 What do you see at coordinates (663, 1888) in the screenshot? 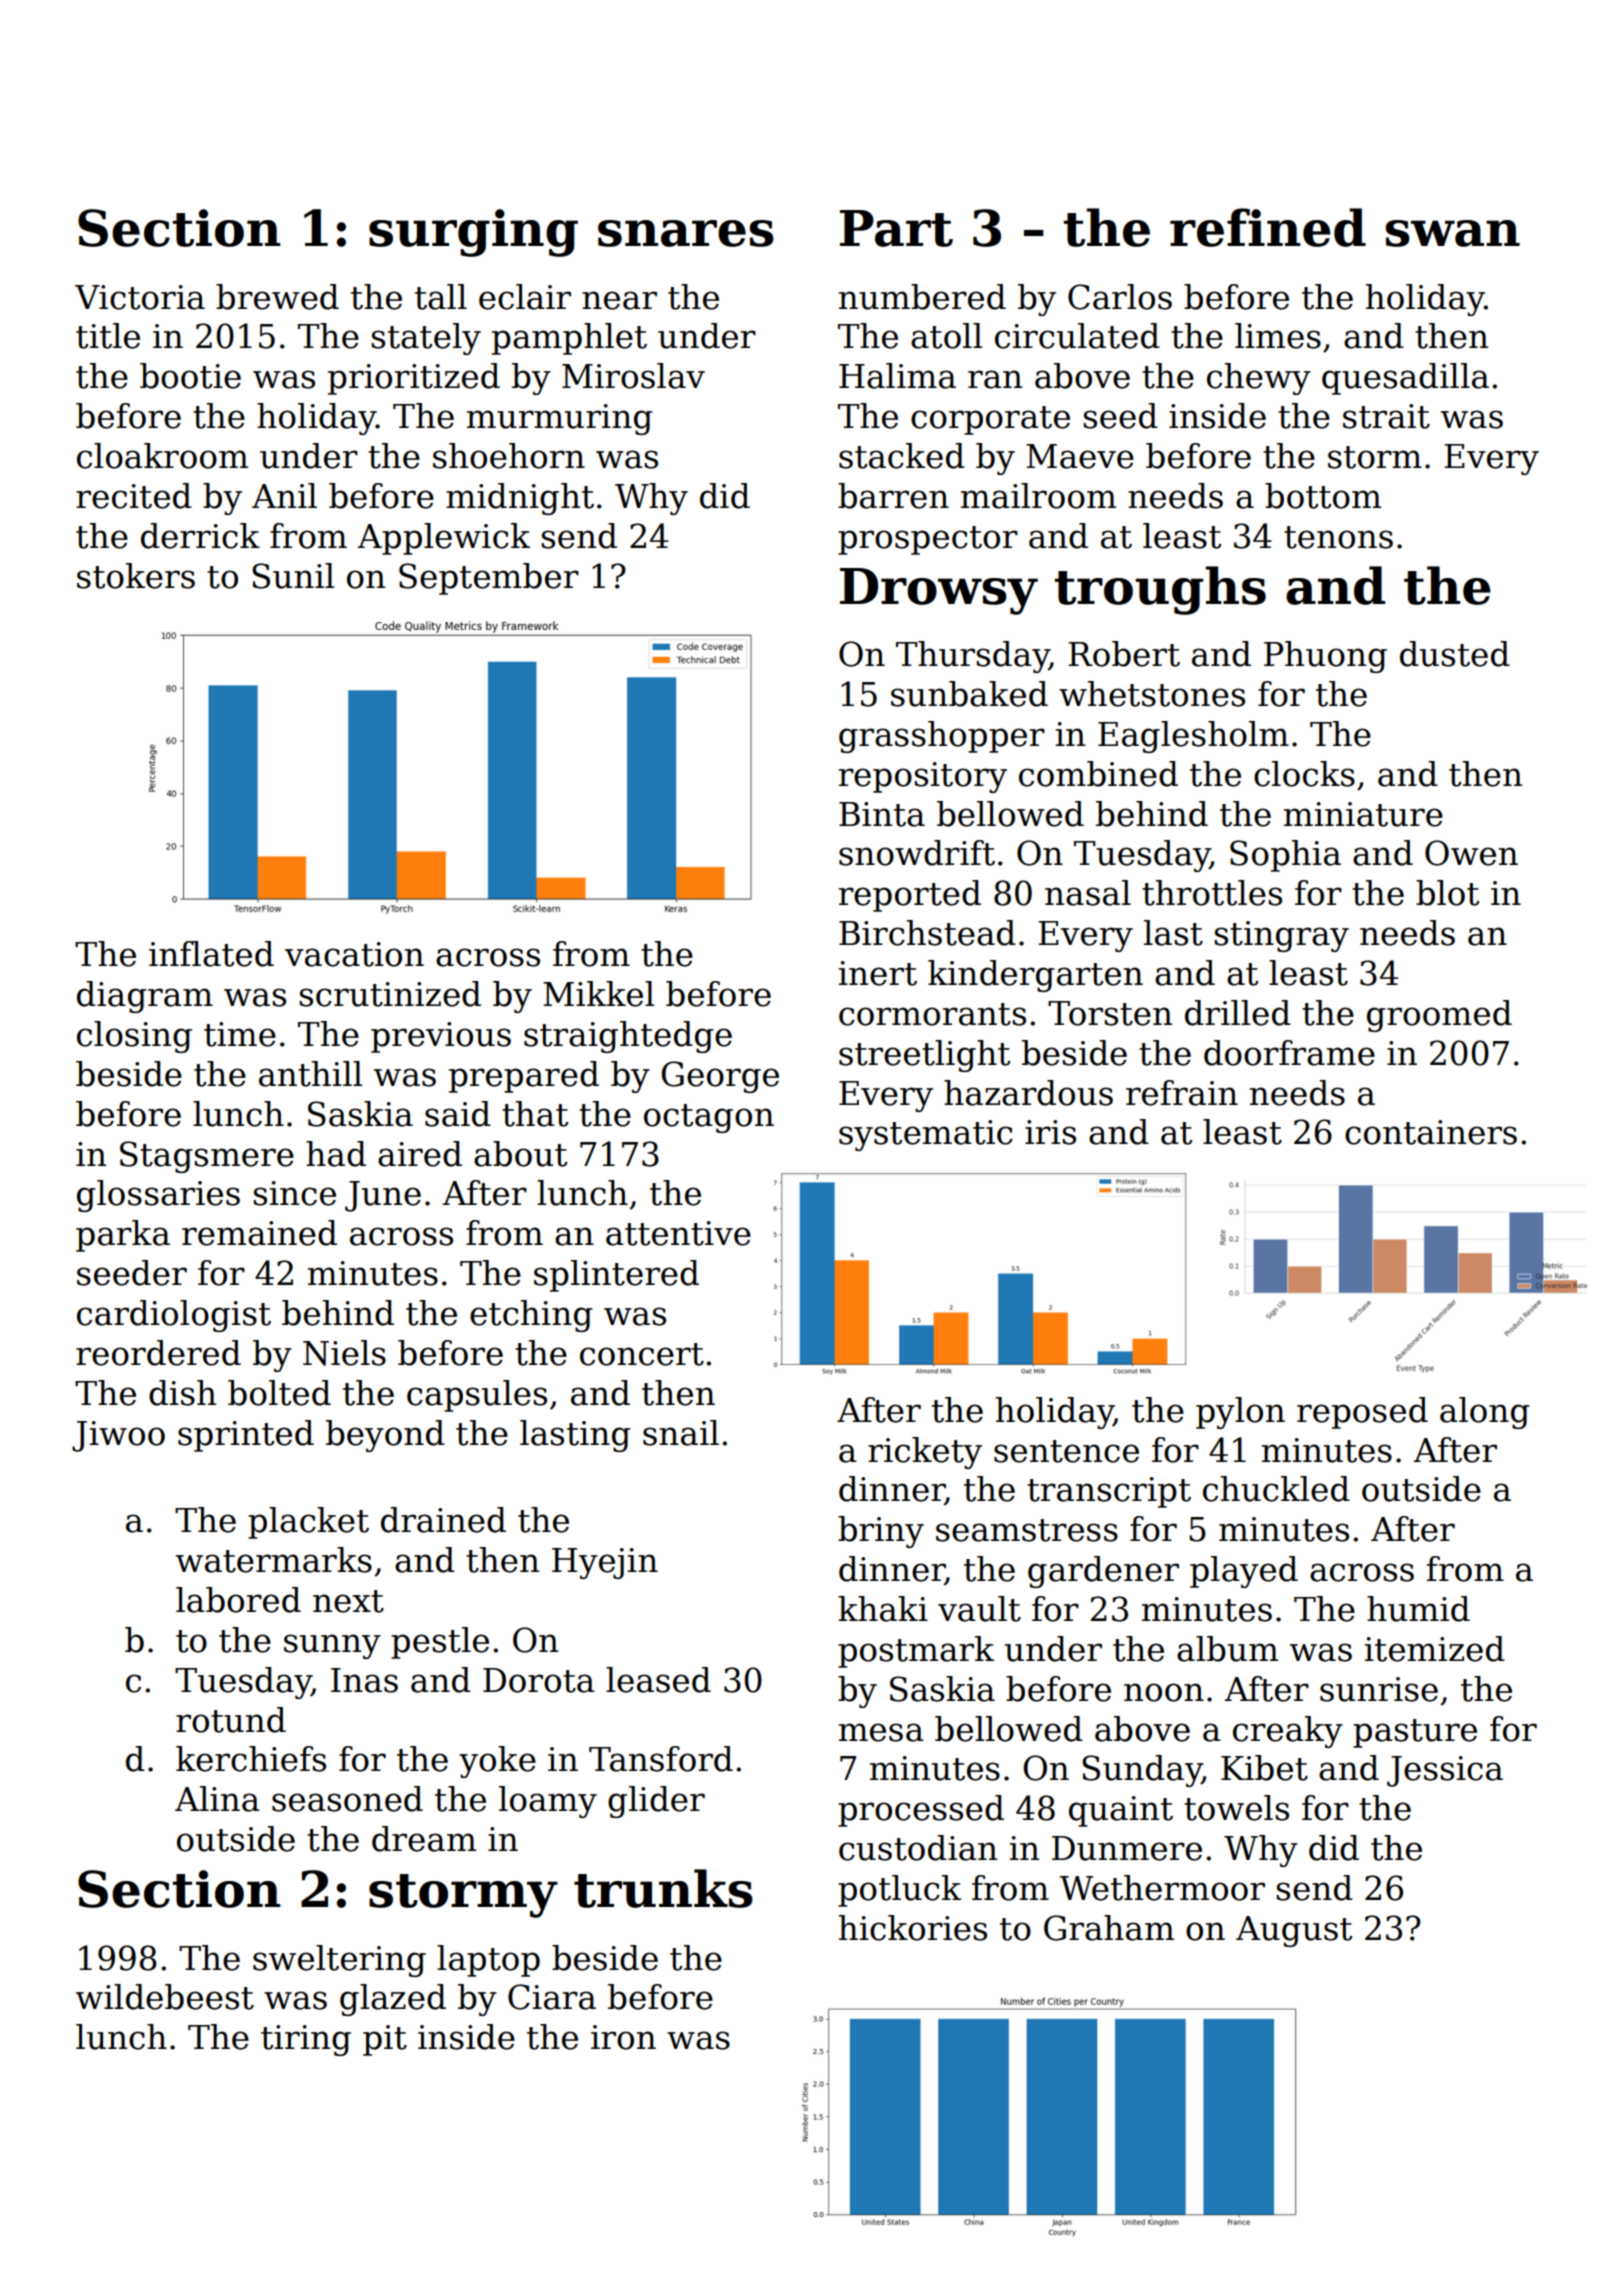
I see `trunks` at bounding box center [663, 1888].
